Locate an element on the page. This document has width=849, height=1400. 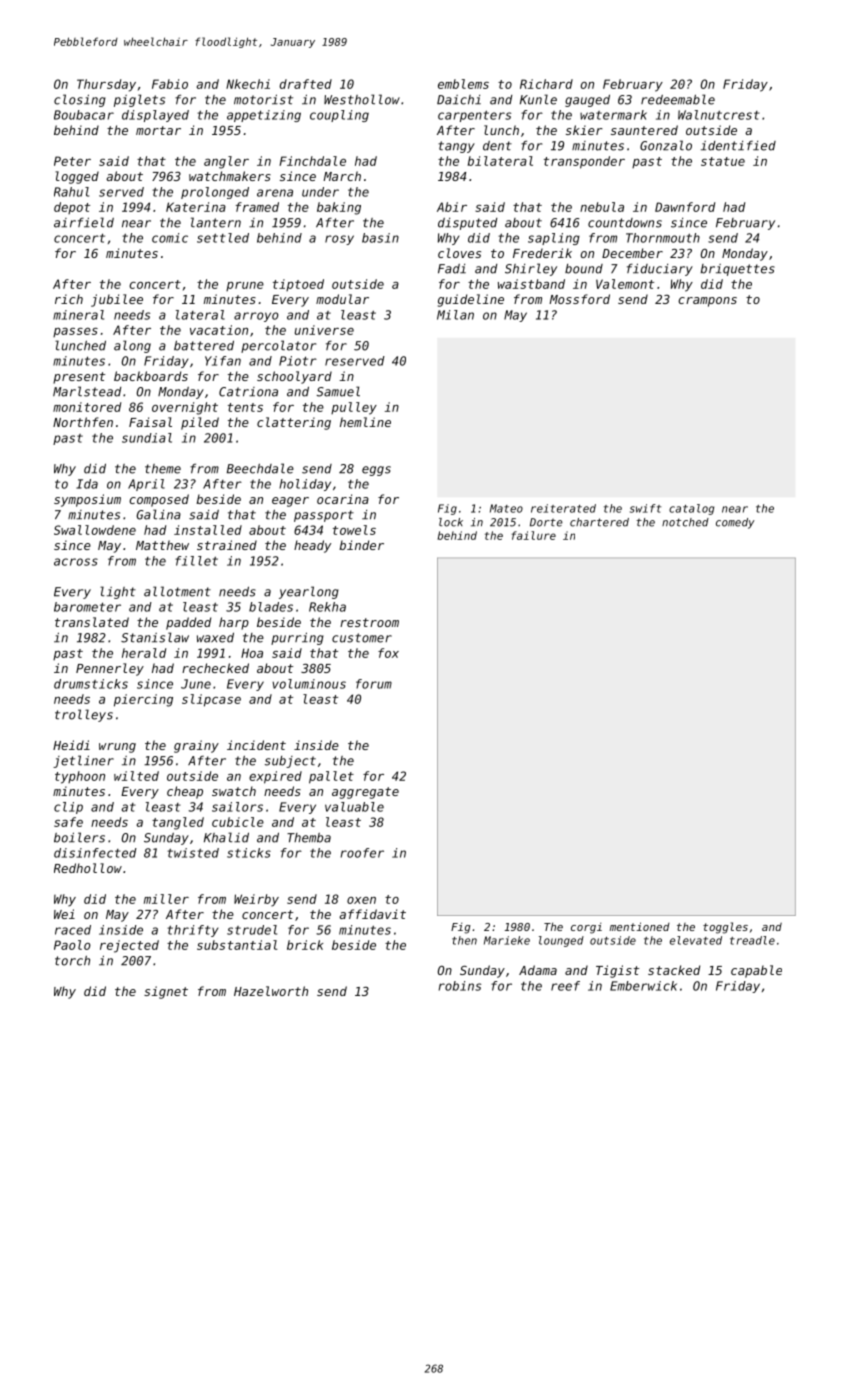
then is located at coordinates (464, 940).
